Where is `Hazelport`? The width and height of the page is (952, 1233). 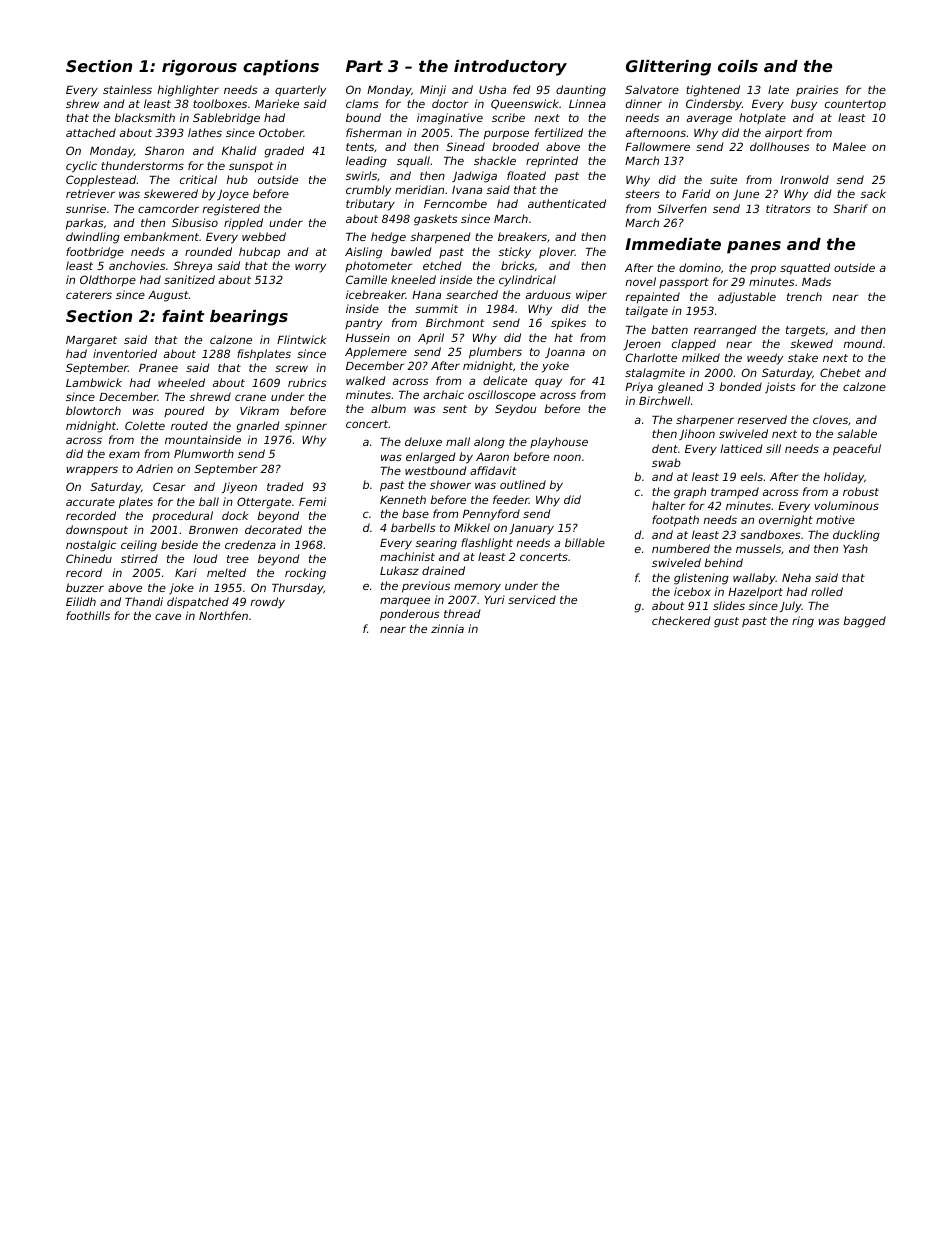
Hazelport is located at coordinates (755, 592).
